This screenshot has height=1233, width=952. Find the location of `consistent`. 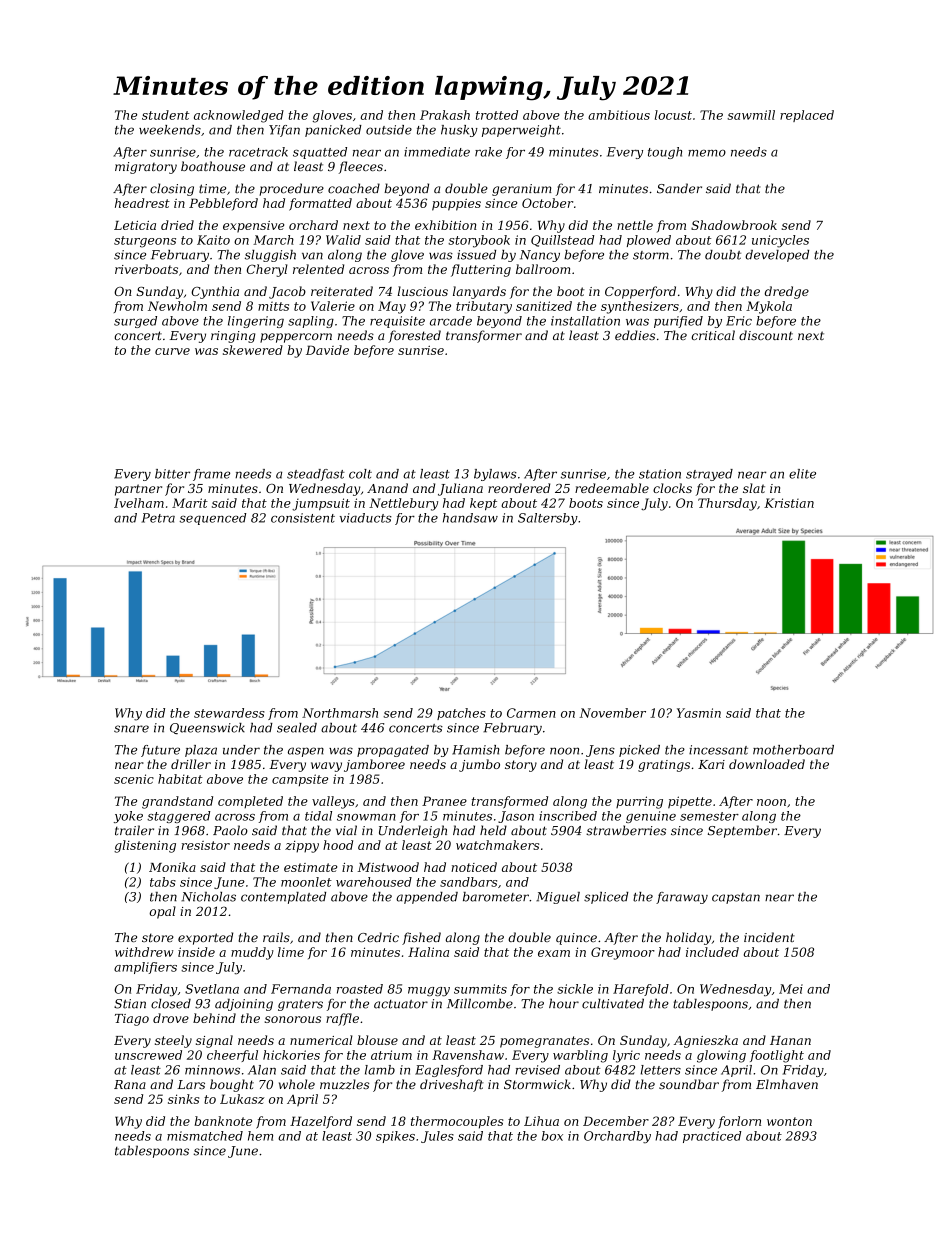

consistent is located at coordinates (303, 518).
